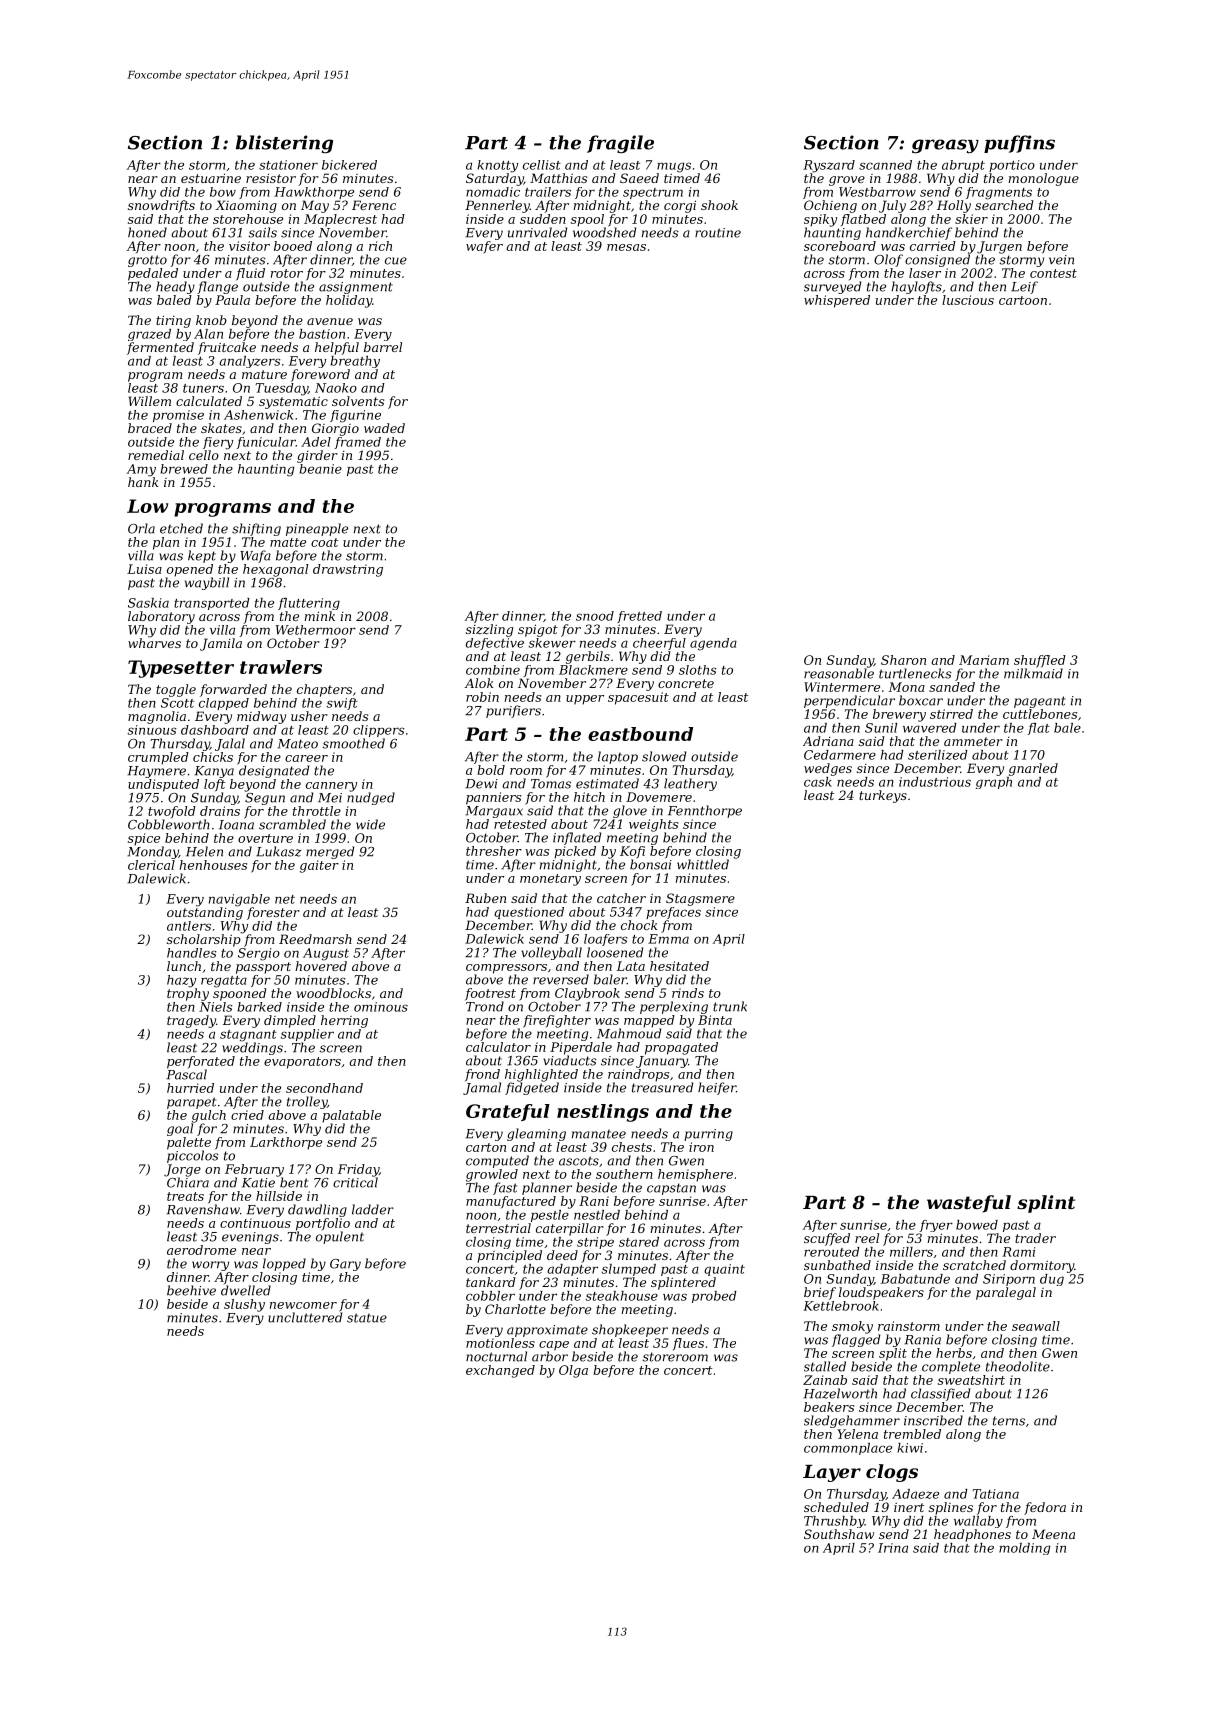 This screenshot has width=1214, height=1717. What do you see at coordinates (1024, 1549) in the screenshot?
I see `molding` at bounding box center [1024, 1549].
